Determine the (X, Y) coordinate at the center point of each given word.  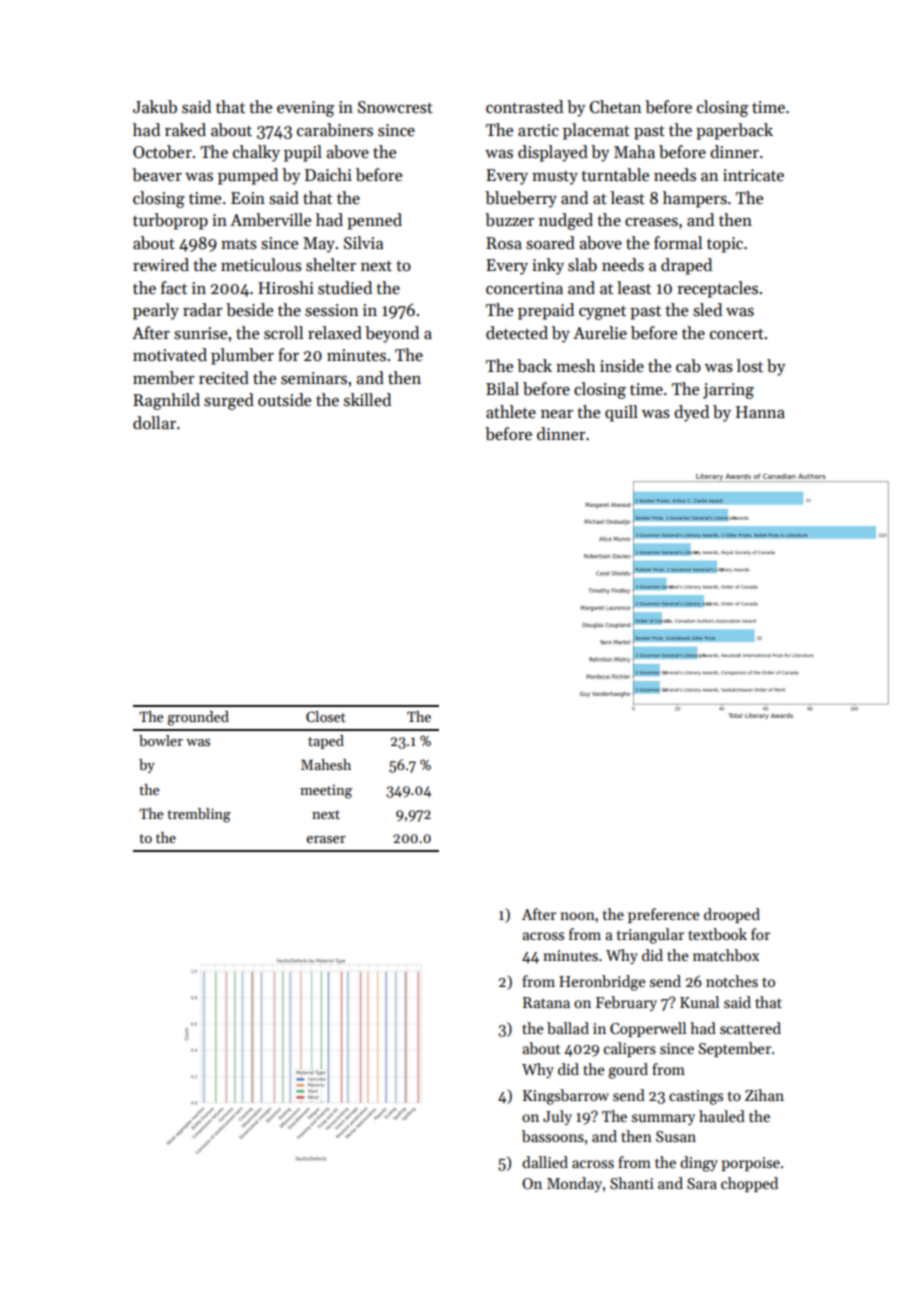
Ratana (546, 1002)
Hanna (760, 412)
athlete (511, 412)
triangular (650, 936)
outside (284, 400)
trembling (199, 815)
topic (725, 245)
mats (239, 244)
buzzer (509, 220)
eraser (326, 839)
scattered (750, 1028)
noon (577, 916)
